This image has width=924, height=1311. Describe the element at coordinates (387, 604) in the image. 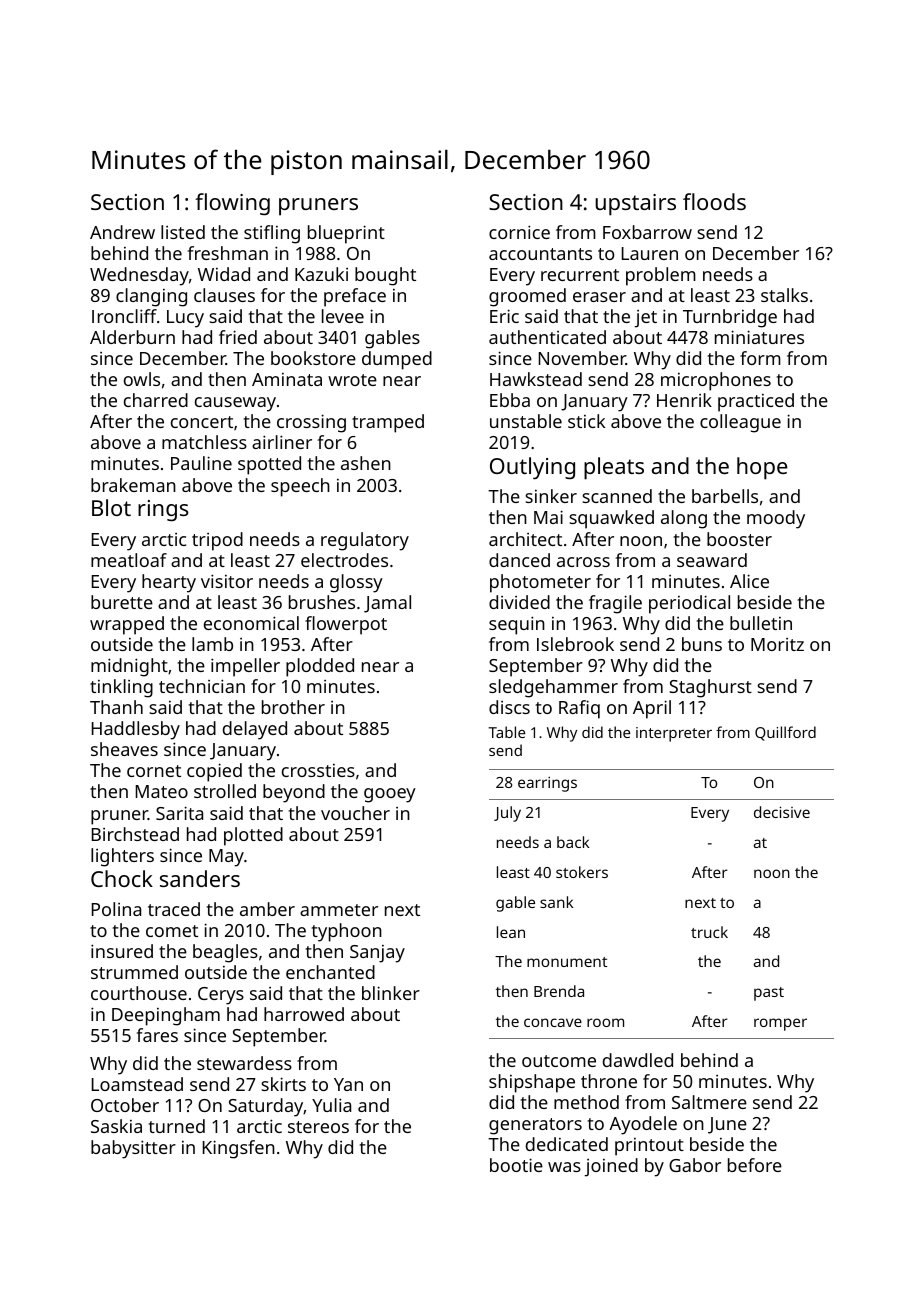

I see `Jamal` at that location.
